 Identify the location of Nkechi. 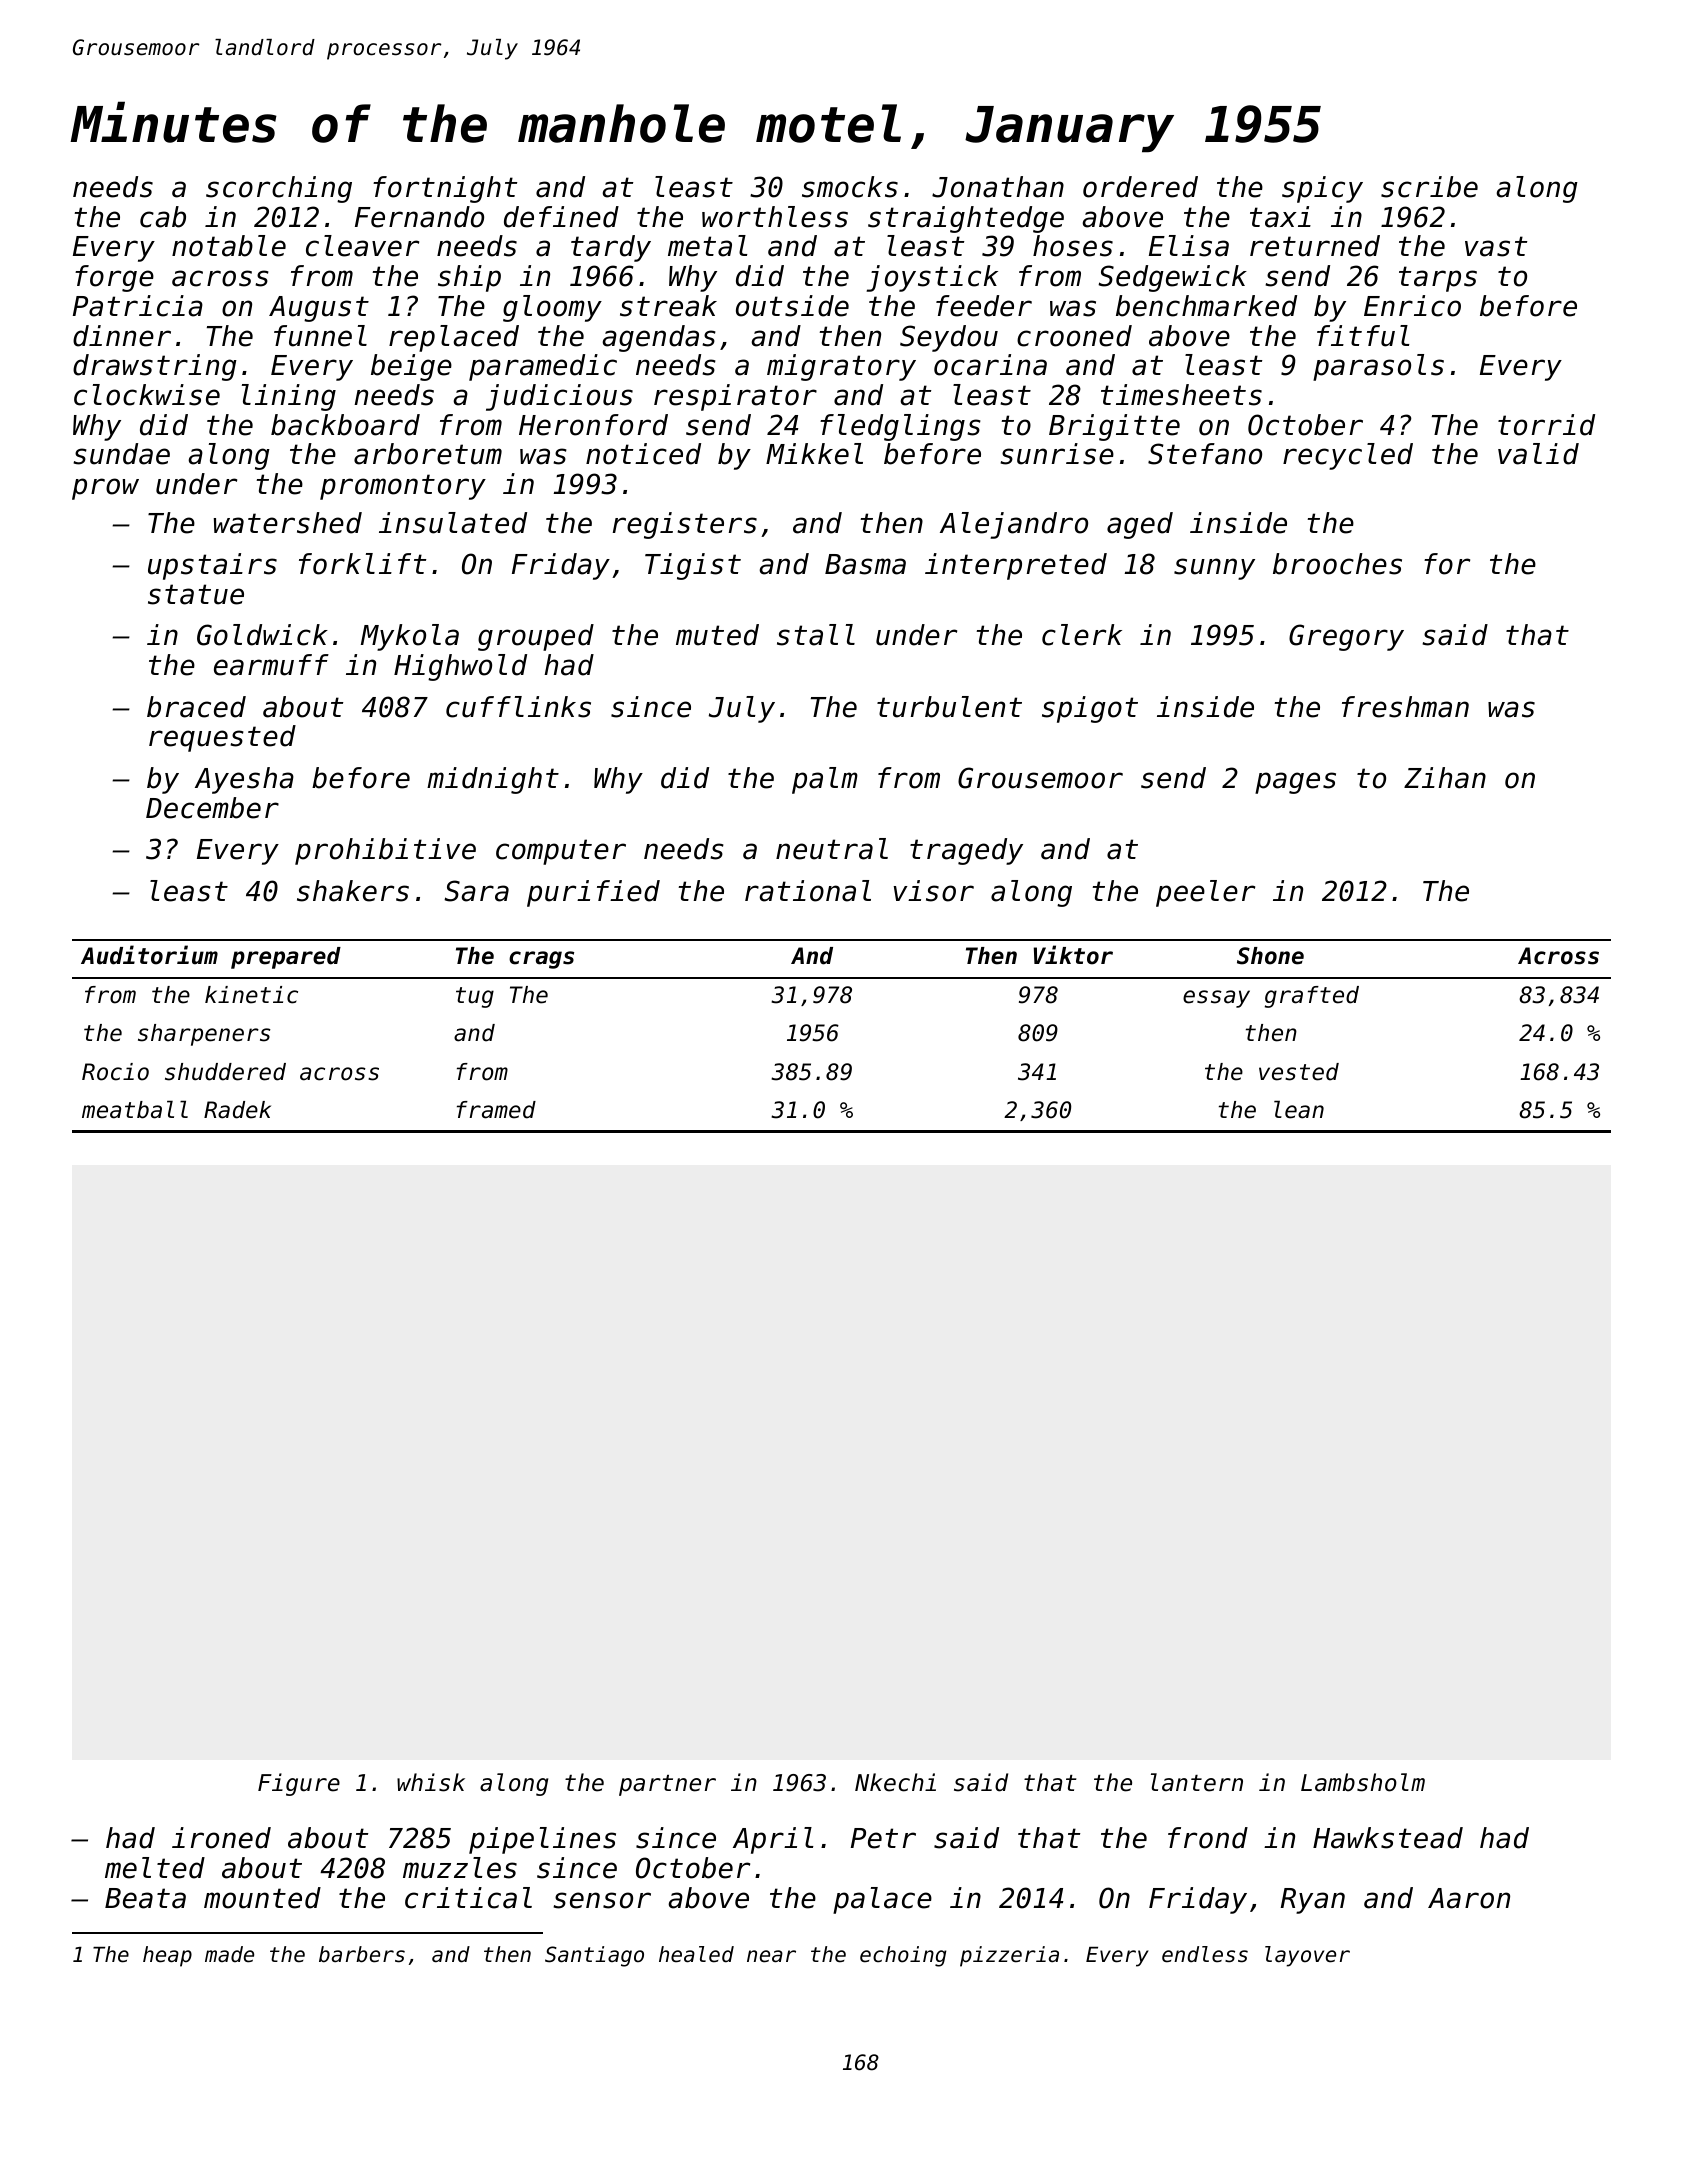
(895, 1782).
